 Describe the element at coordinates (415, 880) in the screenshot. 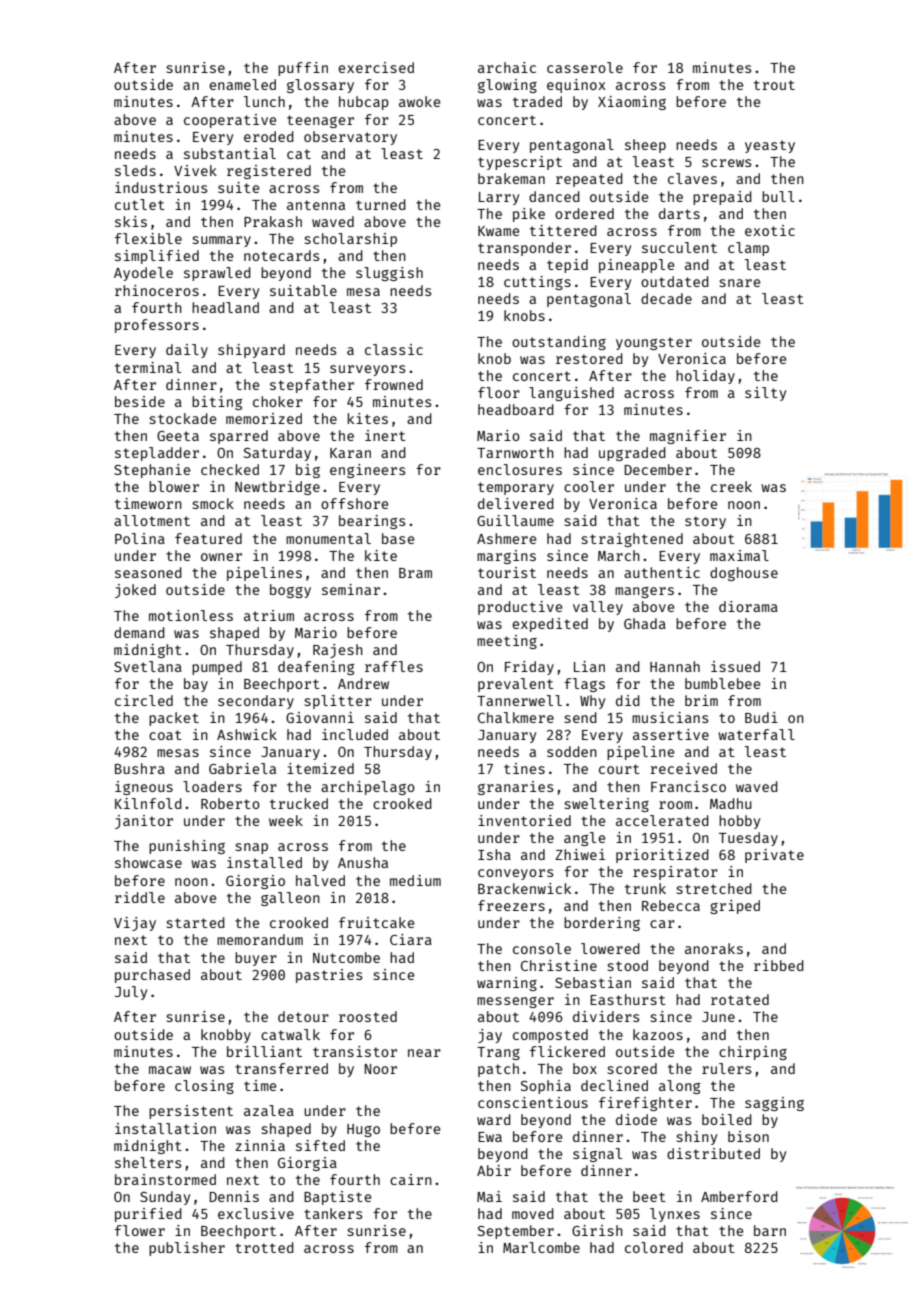

I see `medium` at that location.
